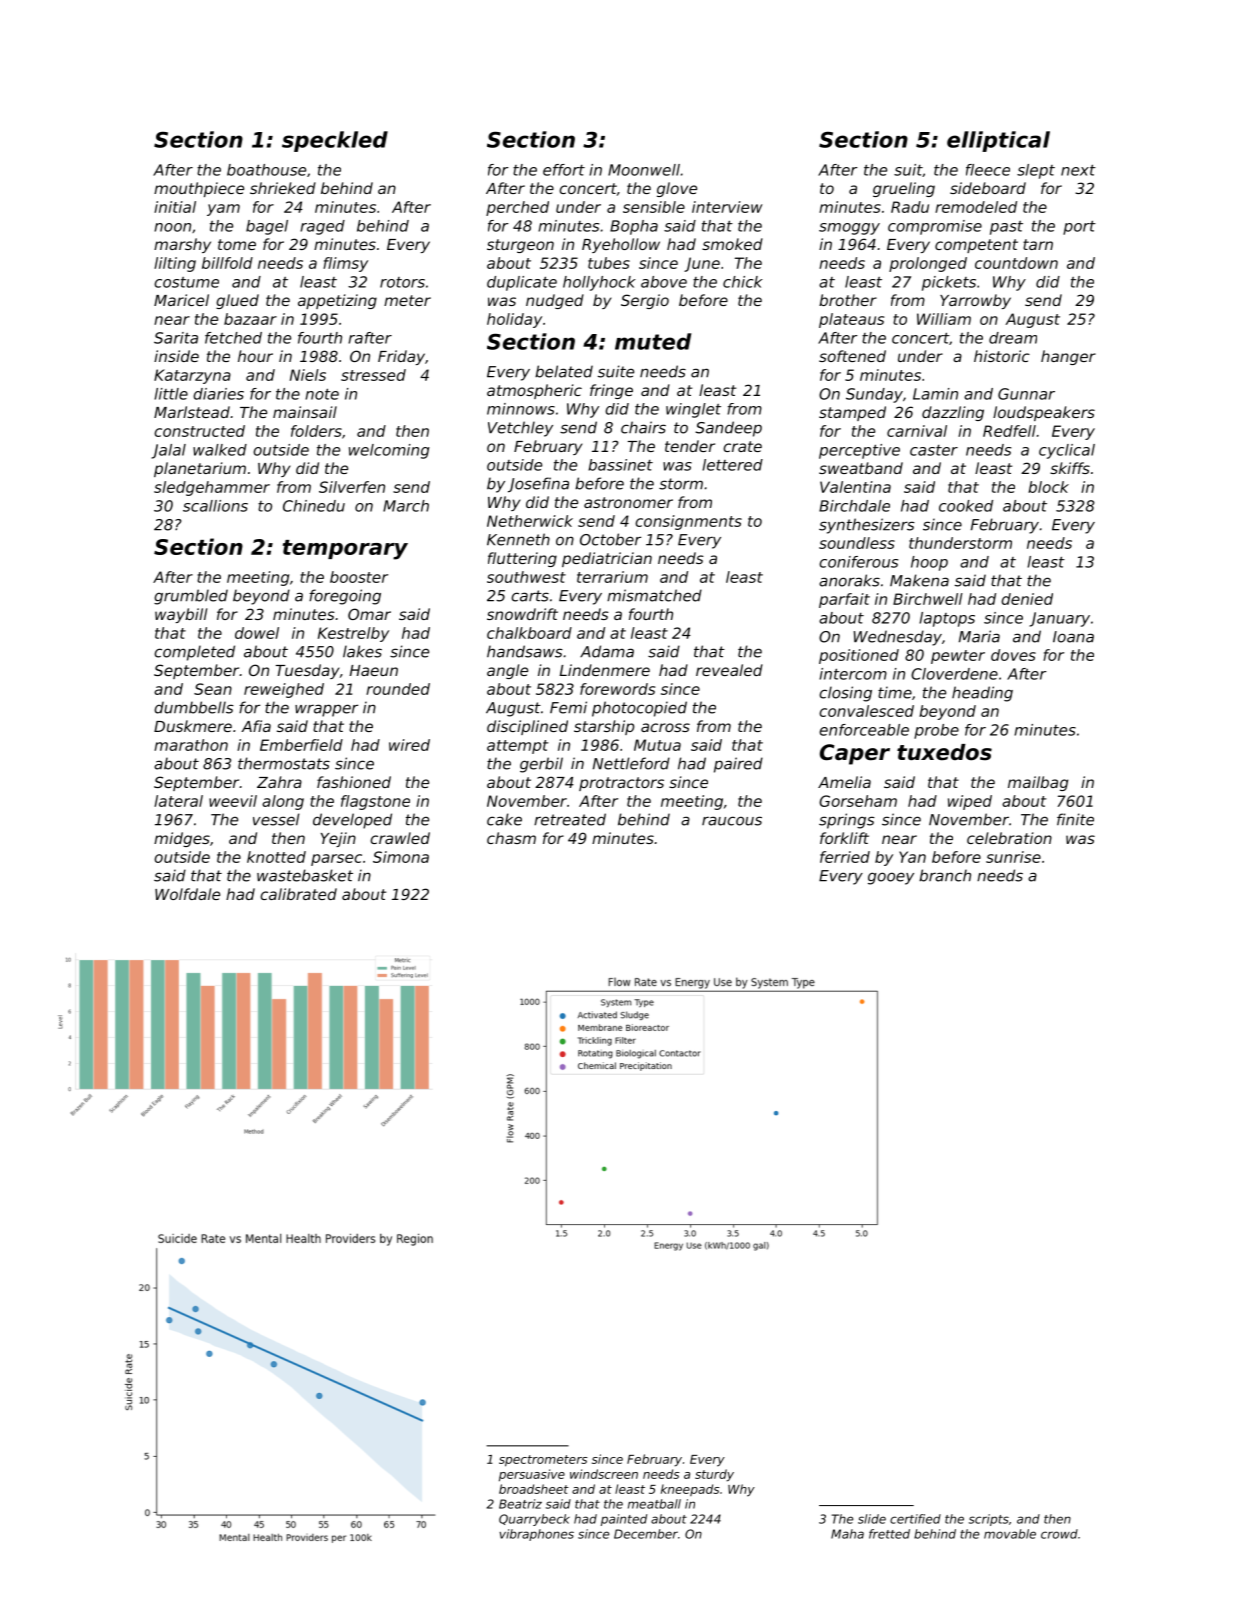 The height and width of the image is (1616, 1249). What do you see at coordinates (534, 1520) in the image?
I see `Quarrybeck` at bounding box center [534, 1520].
